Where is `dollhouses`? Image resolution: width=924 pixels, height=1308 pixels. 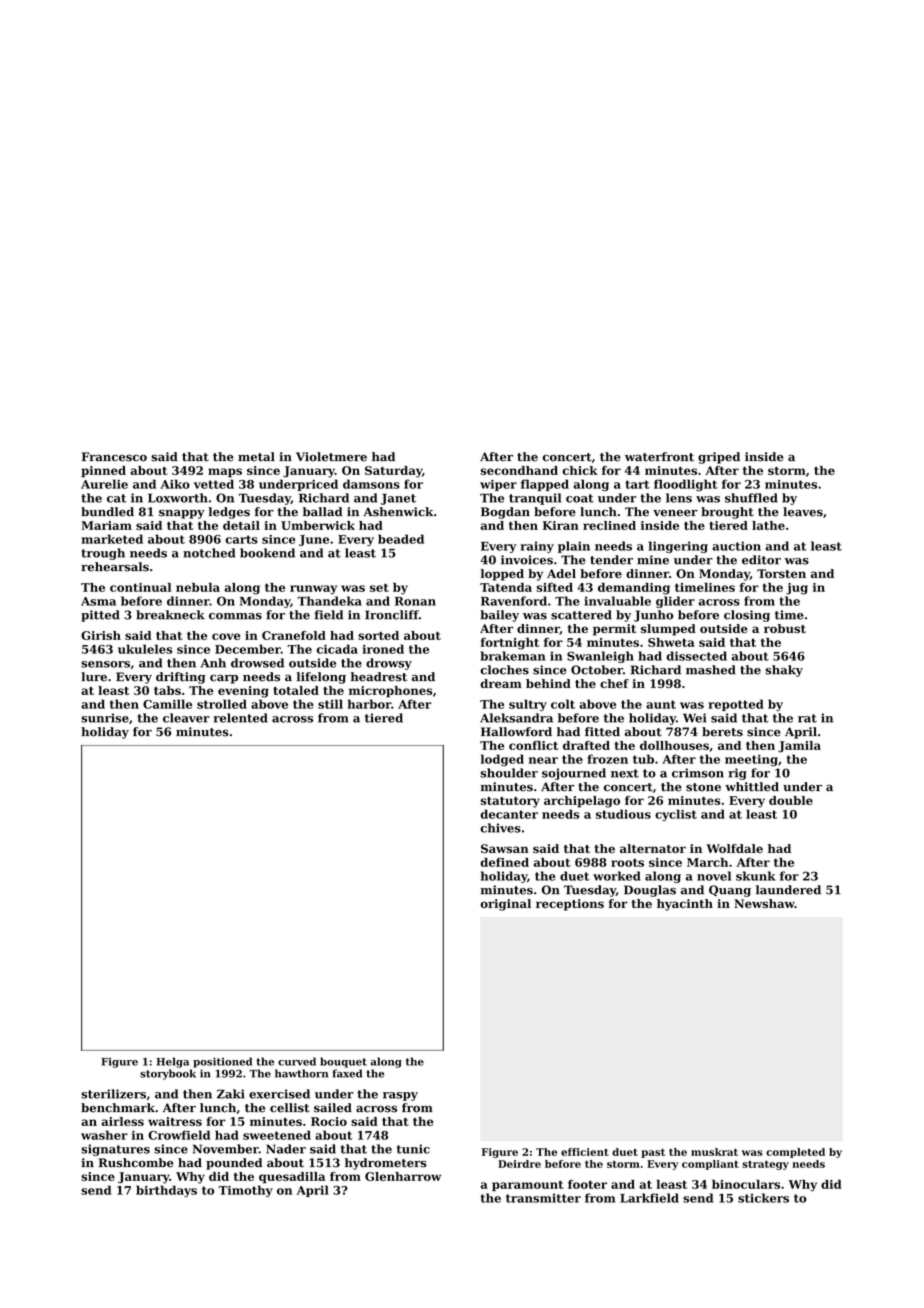 dollhouses is located at coordinates (674, 745).
